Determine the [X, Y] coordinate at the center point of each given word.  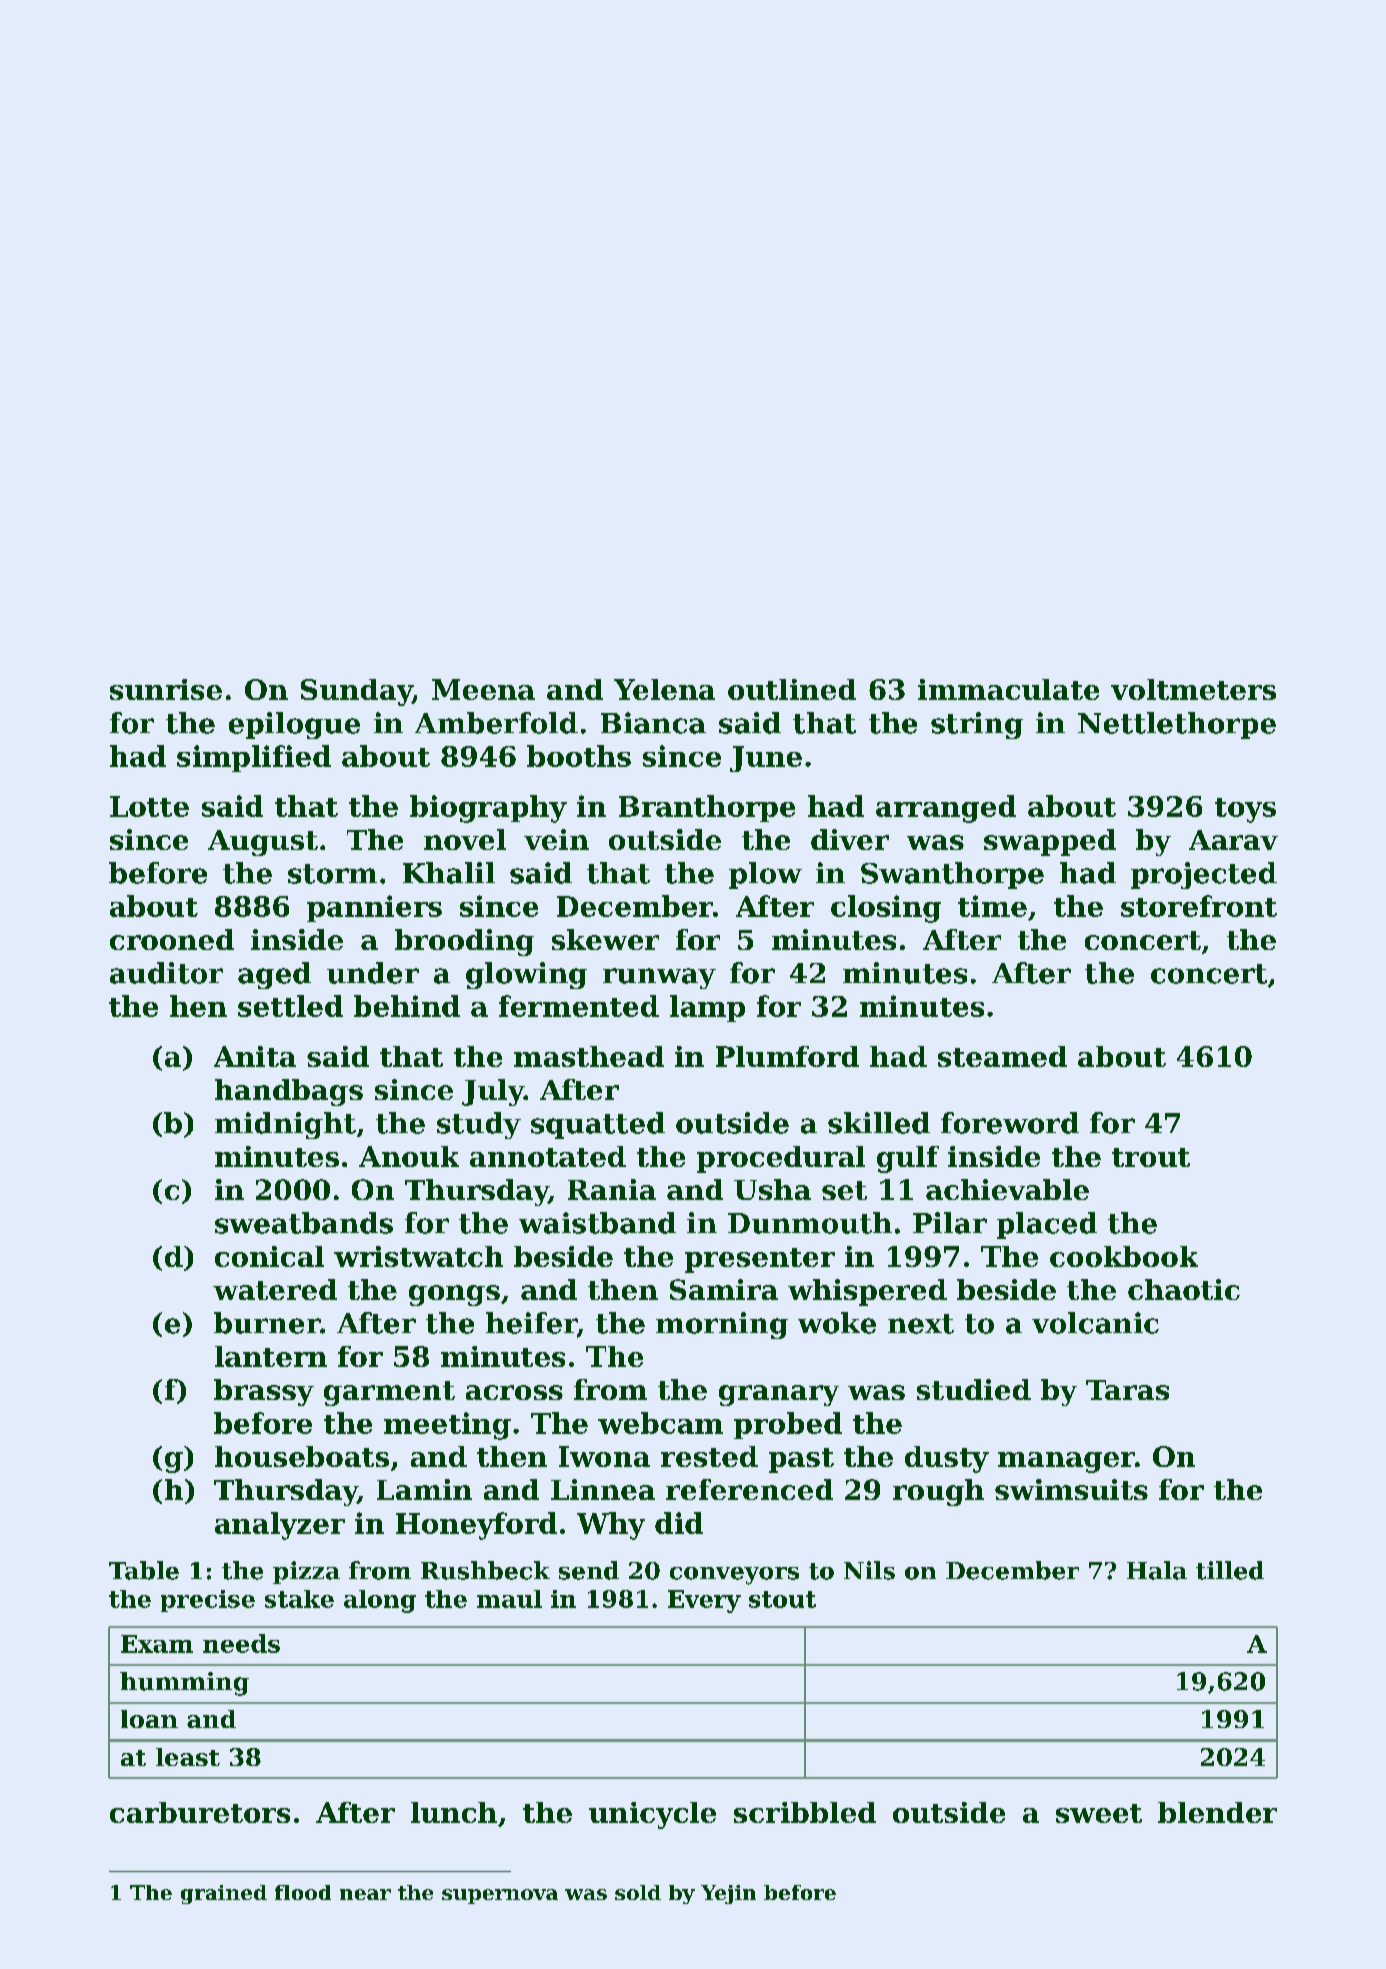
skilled [879, 1123]
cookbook [1124, 1256]
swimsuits [1071, 1489]
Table [144, 1570]
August [263, 843]
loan [149, 1719]
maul [509, 1599]
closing [886, 909]
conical [269, 1256]
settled [290, 1006]
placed [1047, 1225]
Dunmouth [810, 1223]
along [380, 1601]
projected [1204, 875]
